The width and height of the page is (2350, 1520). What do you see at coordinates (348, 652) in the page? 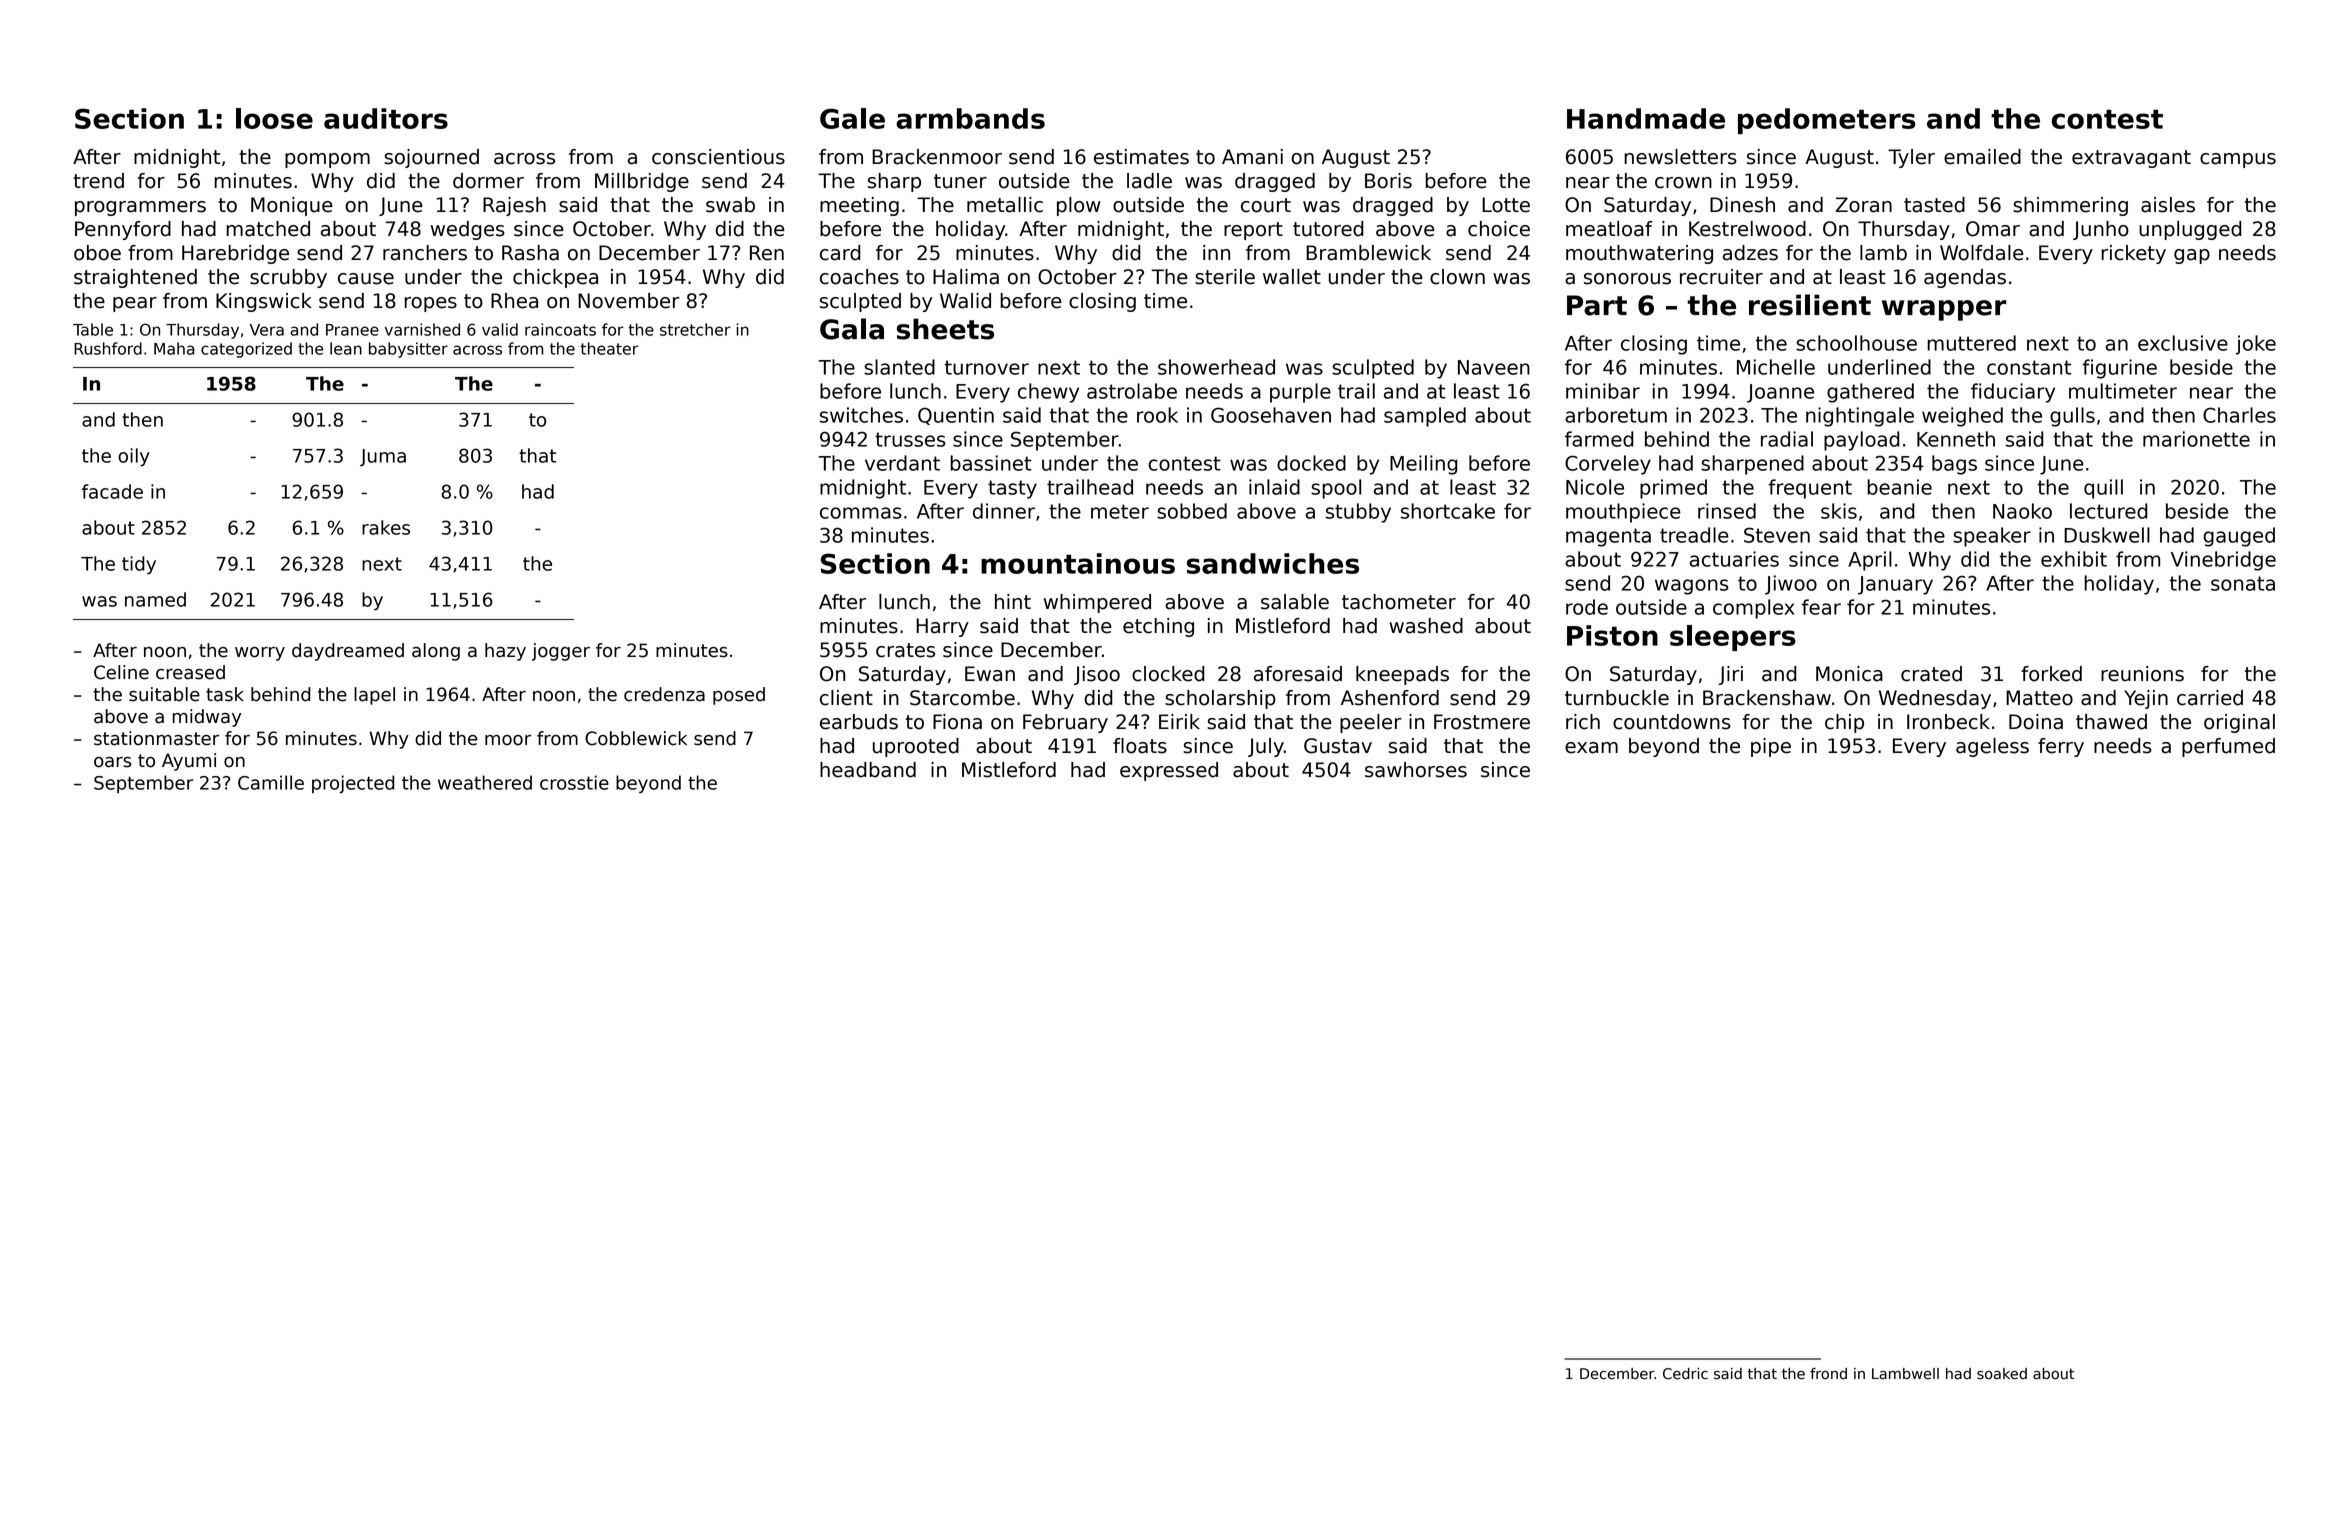
I see `daydreamed` at bounding box center [348, 652].
